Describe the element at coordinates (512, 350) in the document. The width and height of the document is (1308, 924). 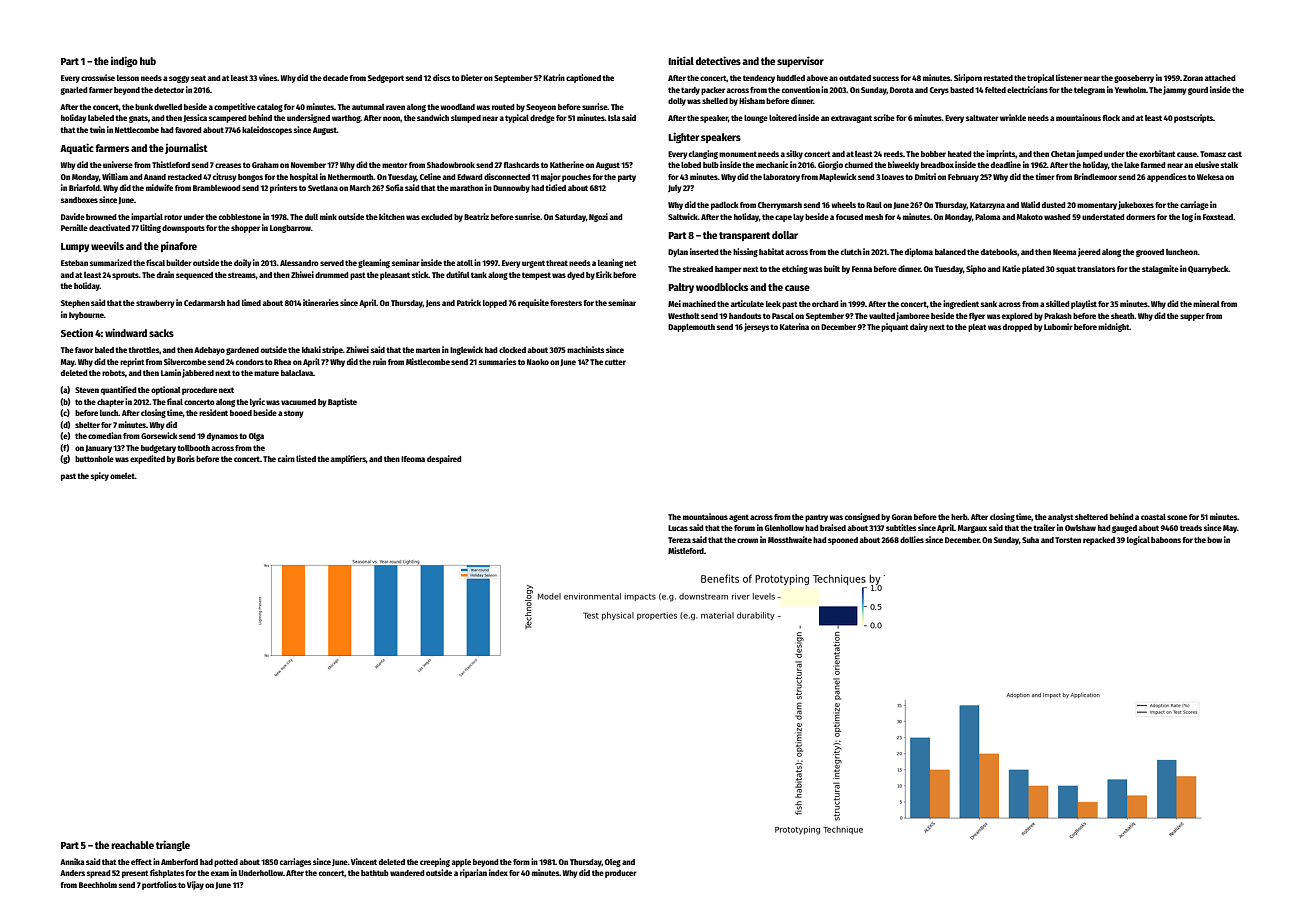
I see `clocked` at that location.
